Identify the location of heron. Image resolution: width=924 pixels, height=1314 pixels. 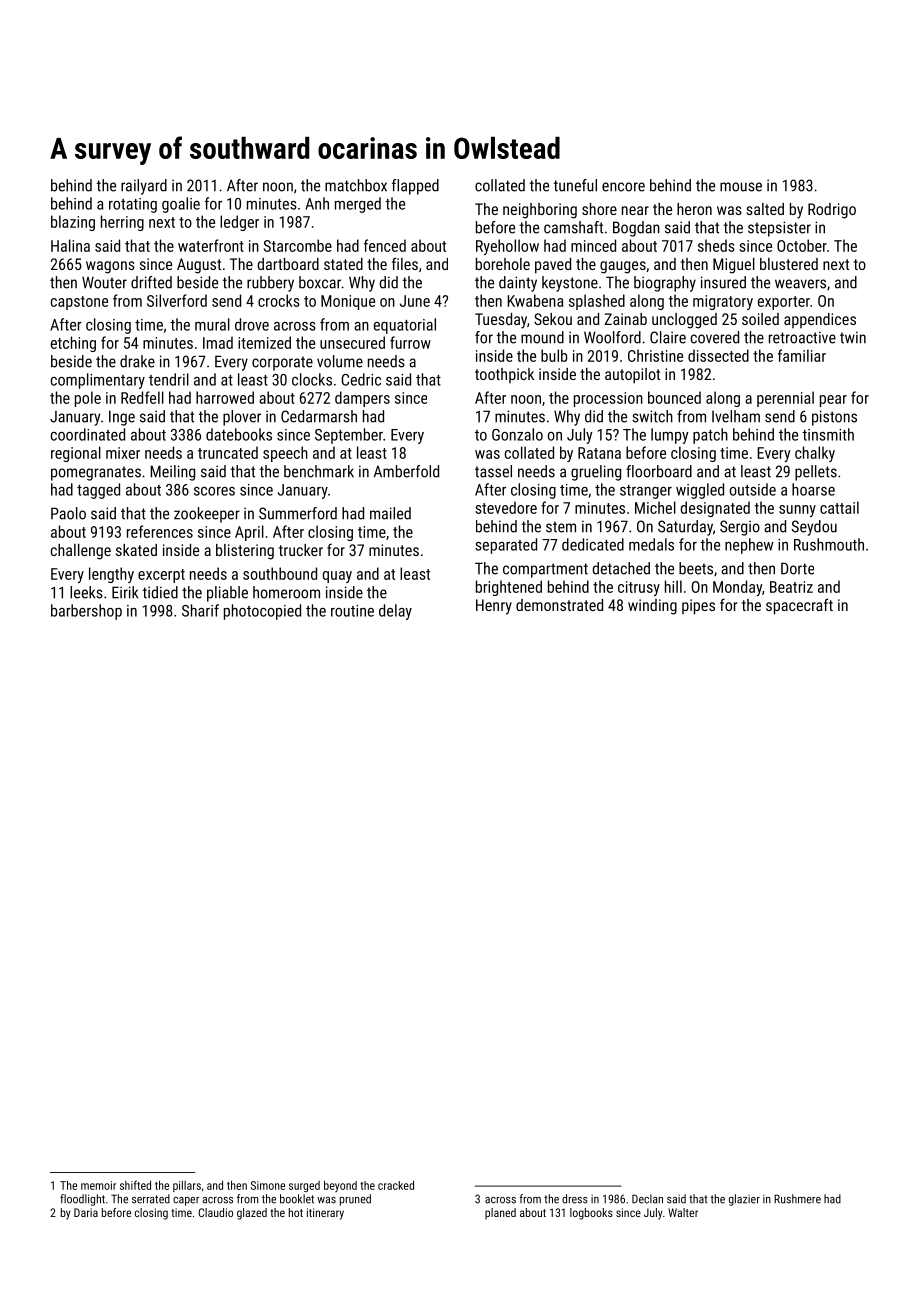
(694, 209).
